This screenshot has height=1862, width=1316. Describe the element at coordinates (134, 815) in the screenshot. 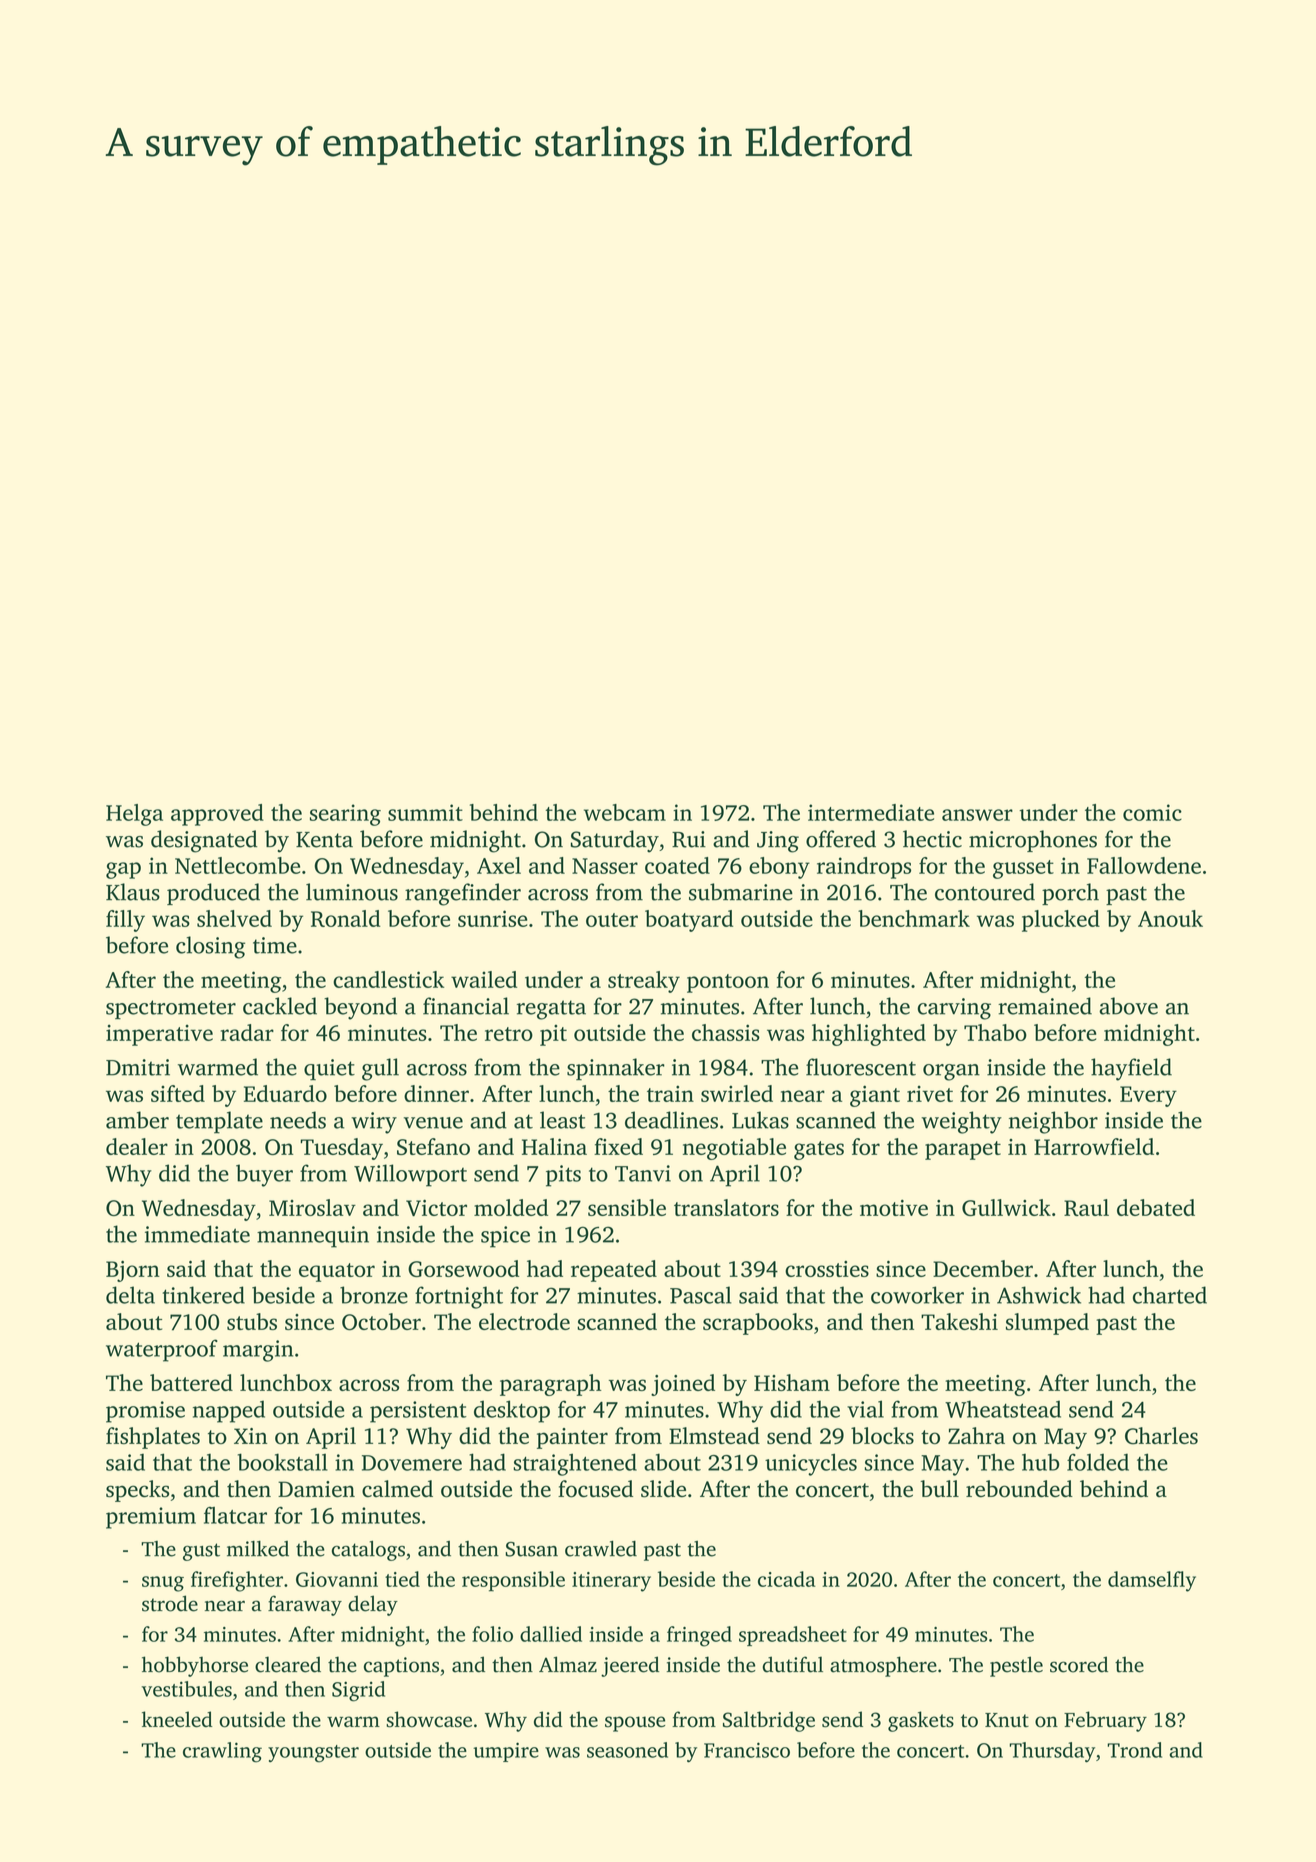

I see `Helga` at that location.
